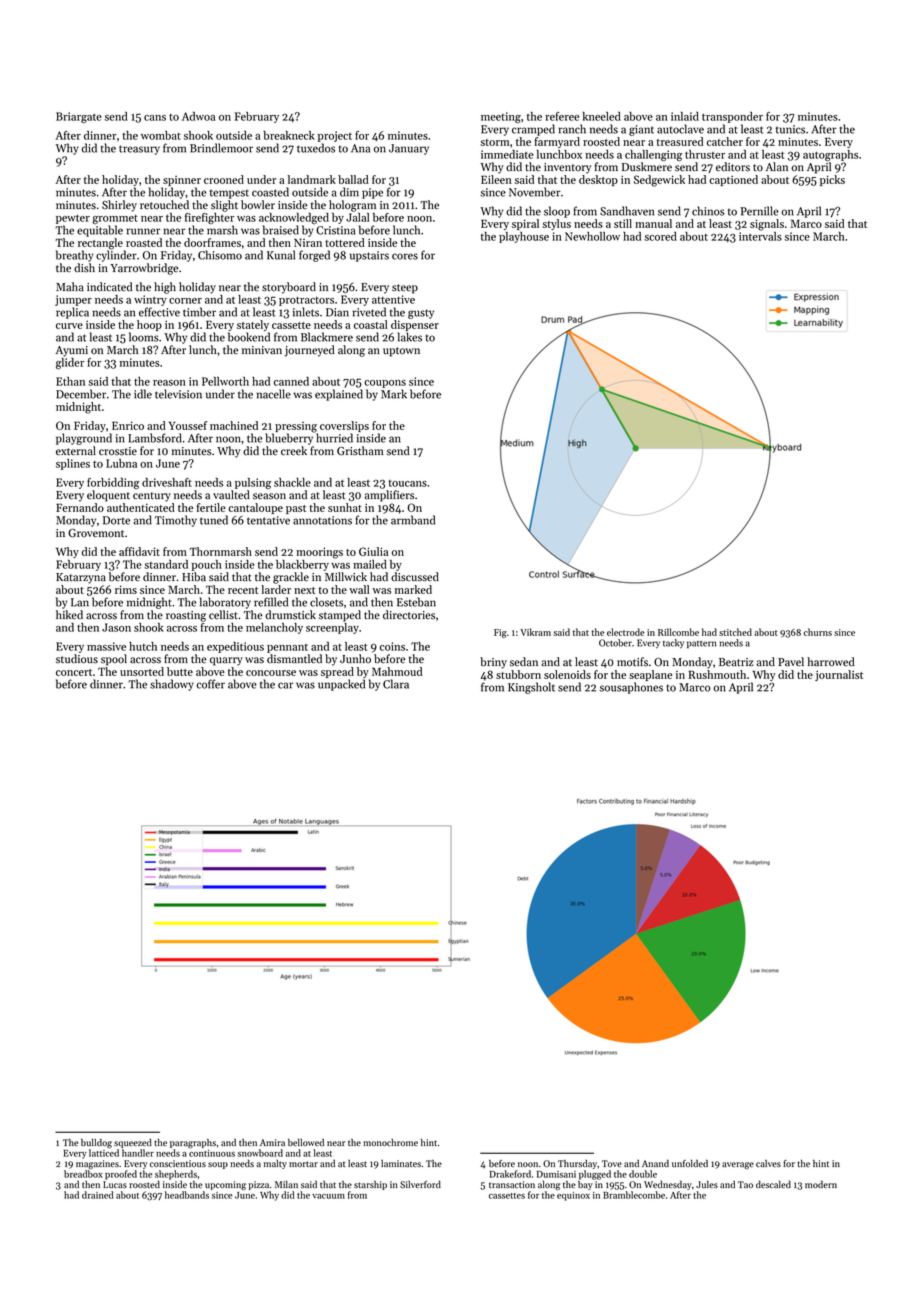 Image resolution: width=924 pixels, height=1308 pixels. Describe the element at coordinates (113, 483) in the screenshot. I see `forbidding` at that location.
